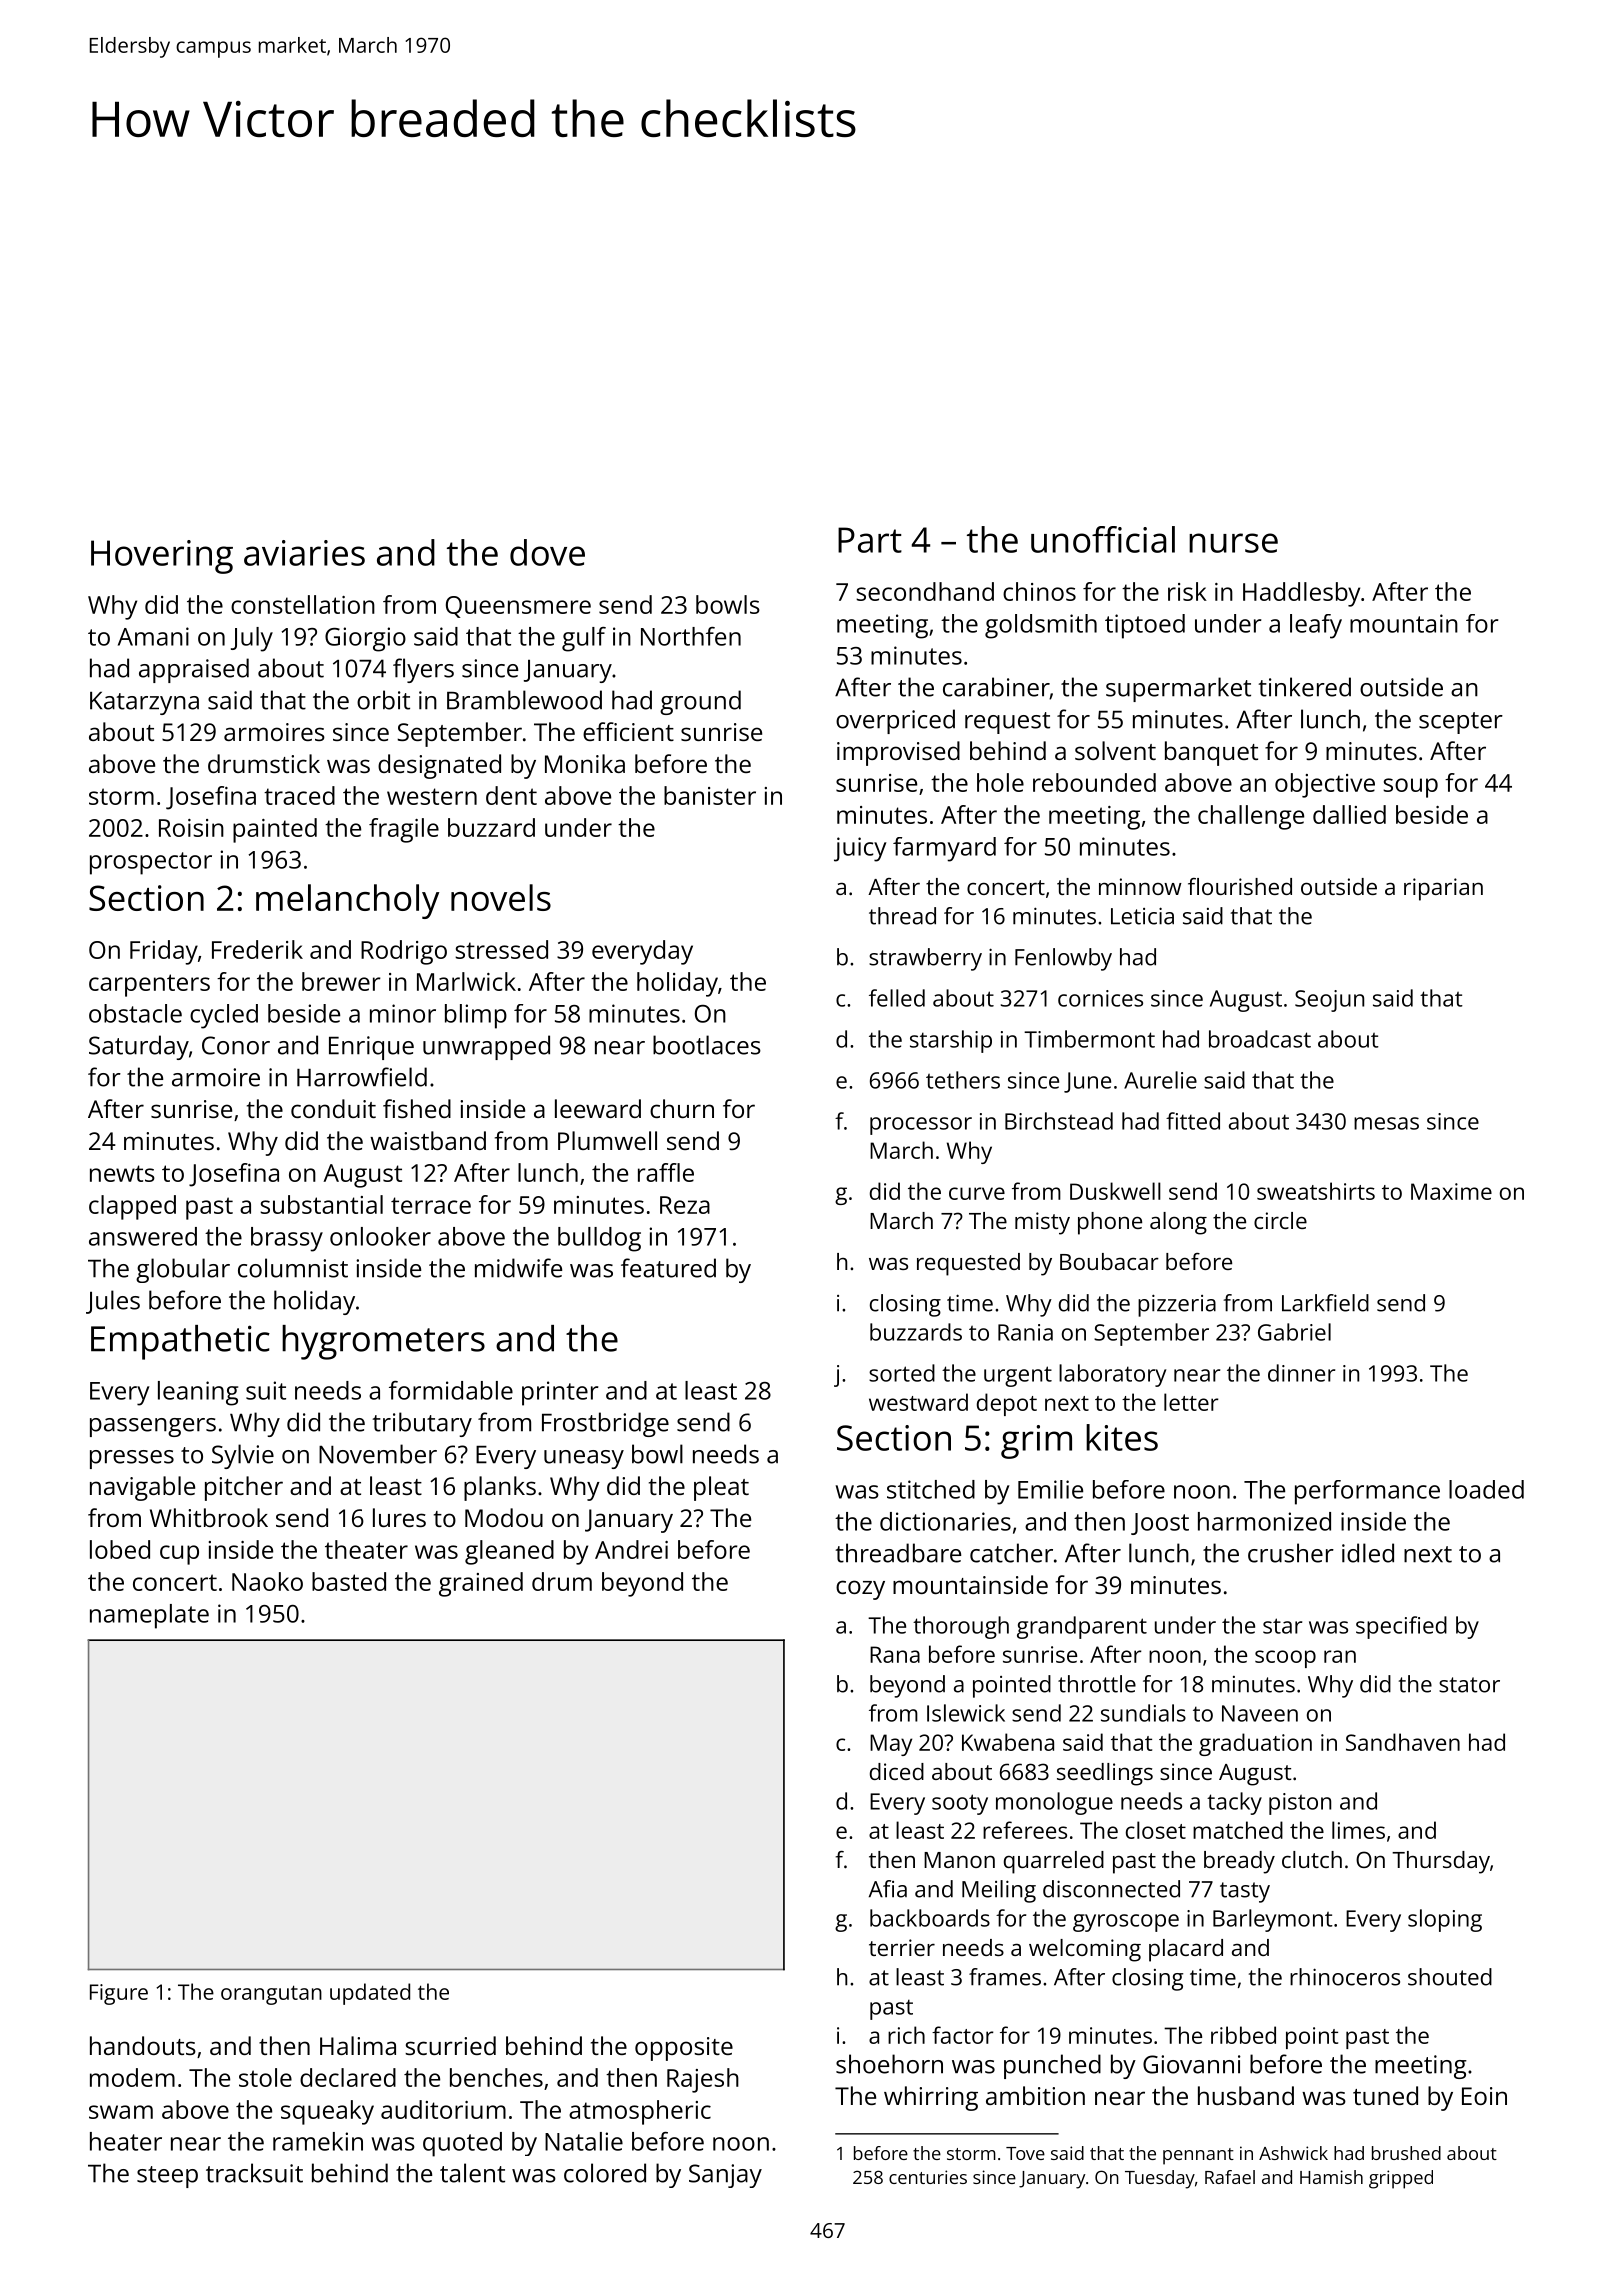  Describe the element at coordinates (143, 1236) in the image. I see `answered` at that location.
